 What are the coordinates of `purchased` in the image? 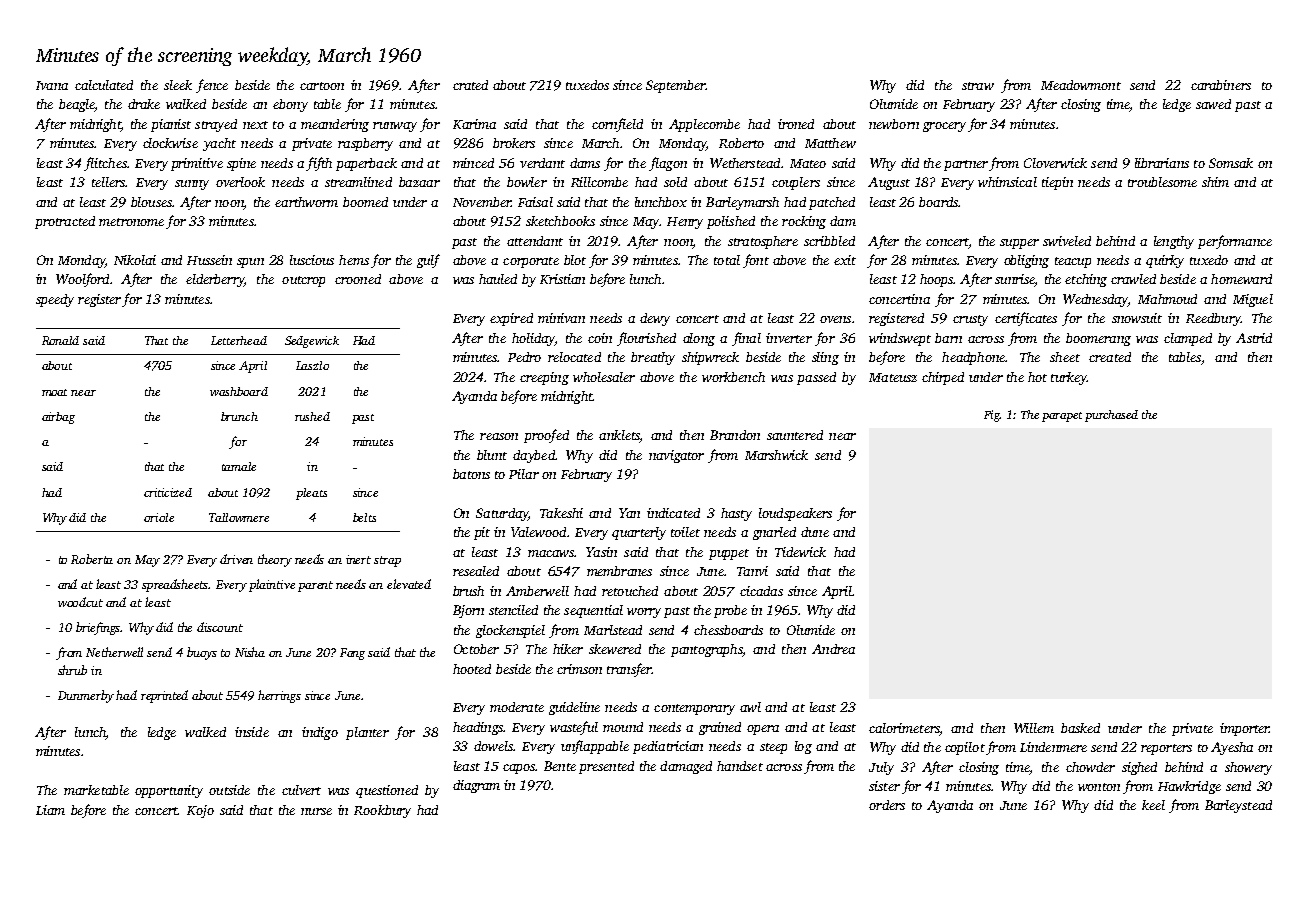 It's located at (1111, 416).
